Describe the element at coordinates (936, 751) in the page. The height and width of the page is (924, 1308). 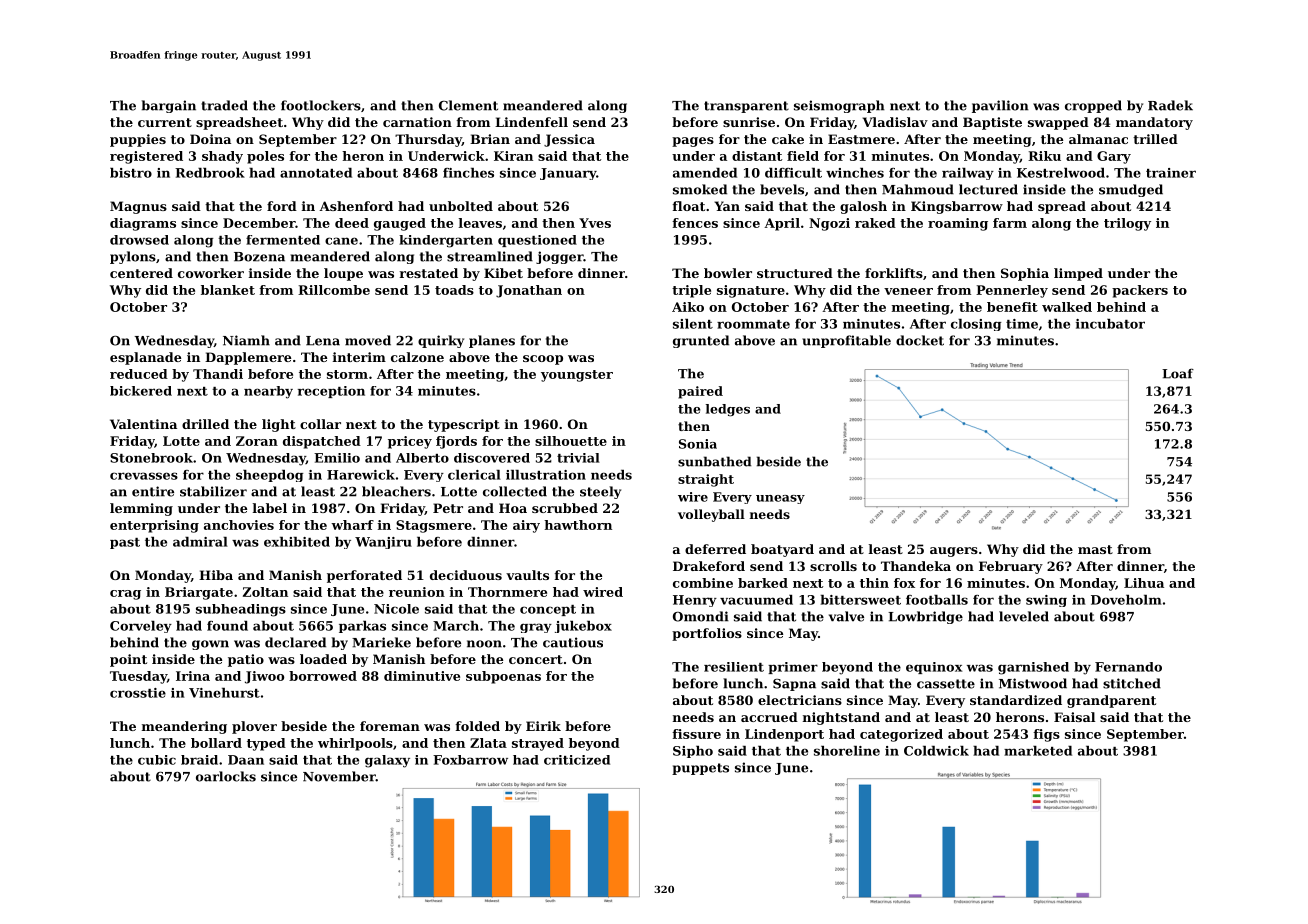
I see `Coldwick` at that location.
